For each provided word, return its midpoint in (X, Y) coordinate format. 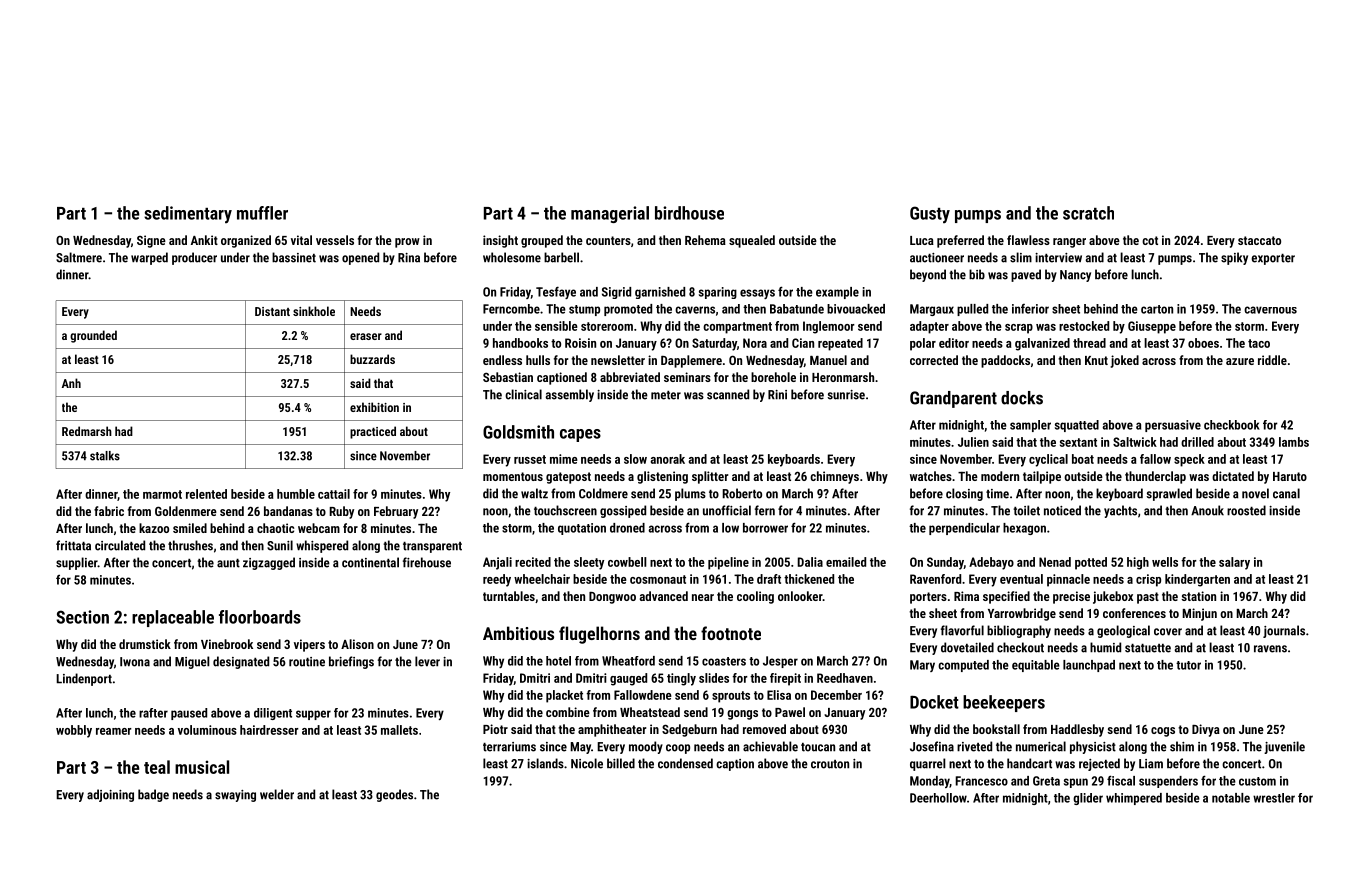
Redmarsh (87, 431)
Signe (151, 241)
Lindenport (84, 679)
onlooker (800, 596)
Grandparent (953, 399)
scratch (1088, 213)
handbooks (520, 343)
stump (584, 310)
